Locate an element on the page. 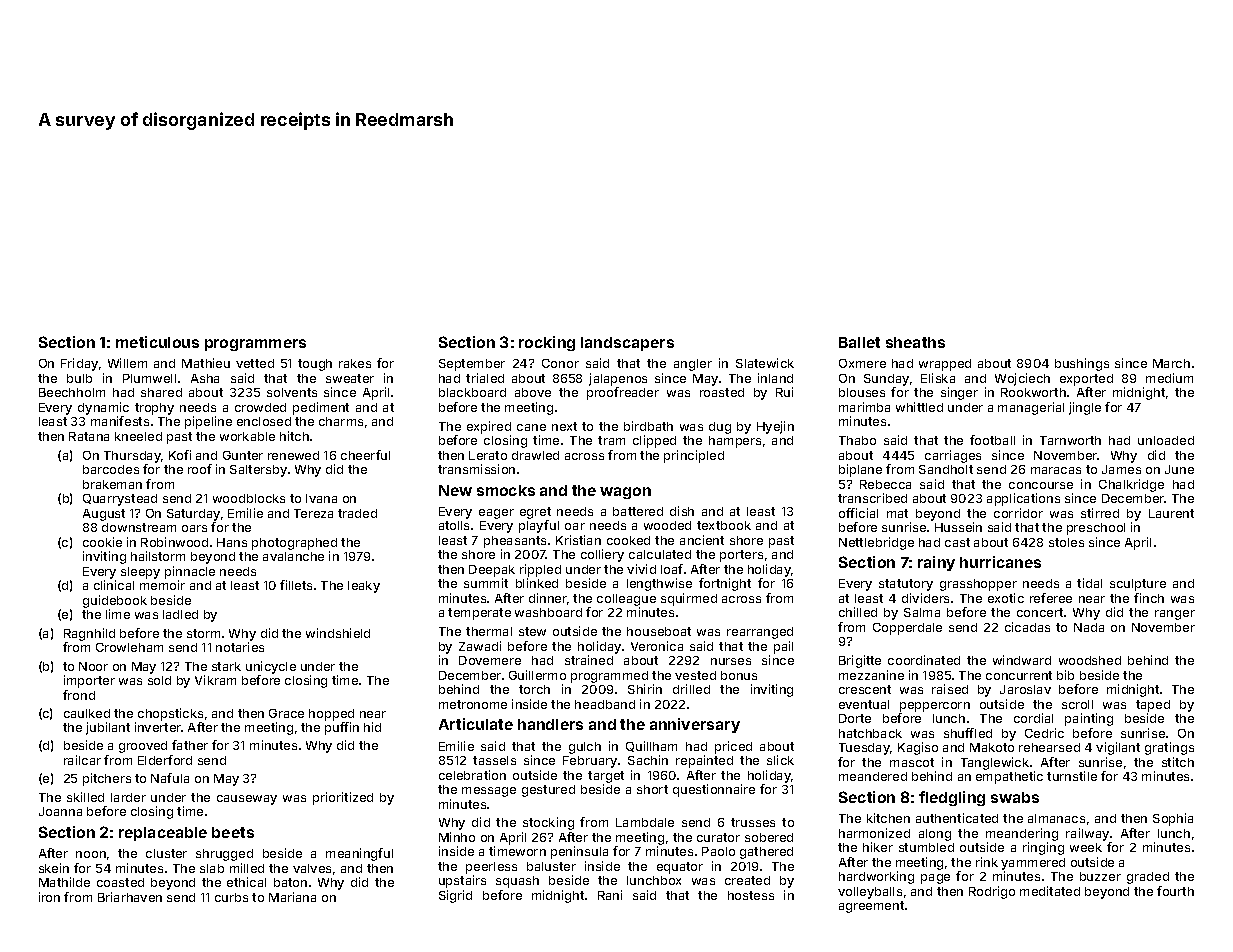 The width and height of the page is (1233, 952). along is located at coordinates (935, 835).
